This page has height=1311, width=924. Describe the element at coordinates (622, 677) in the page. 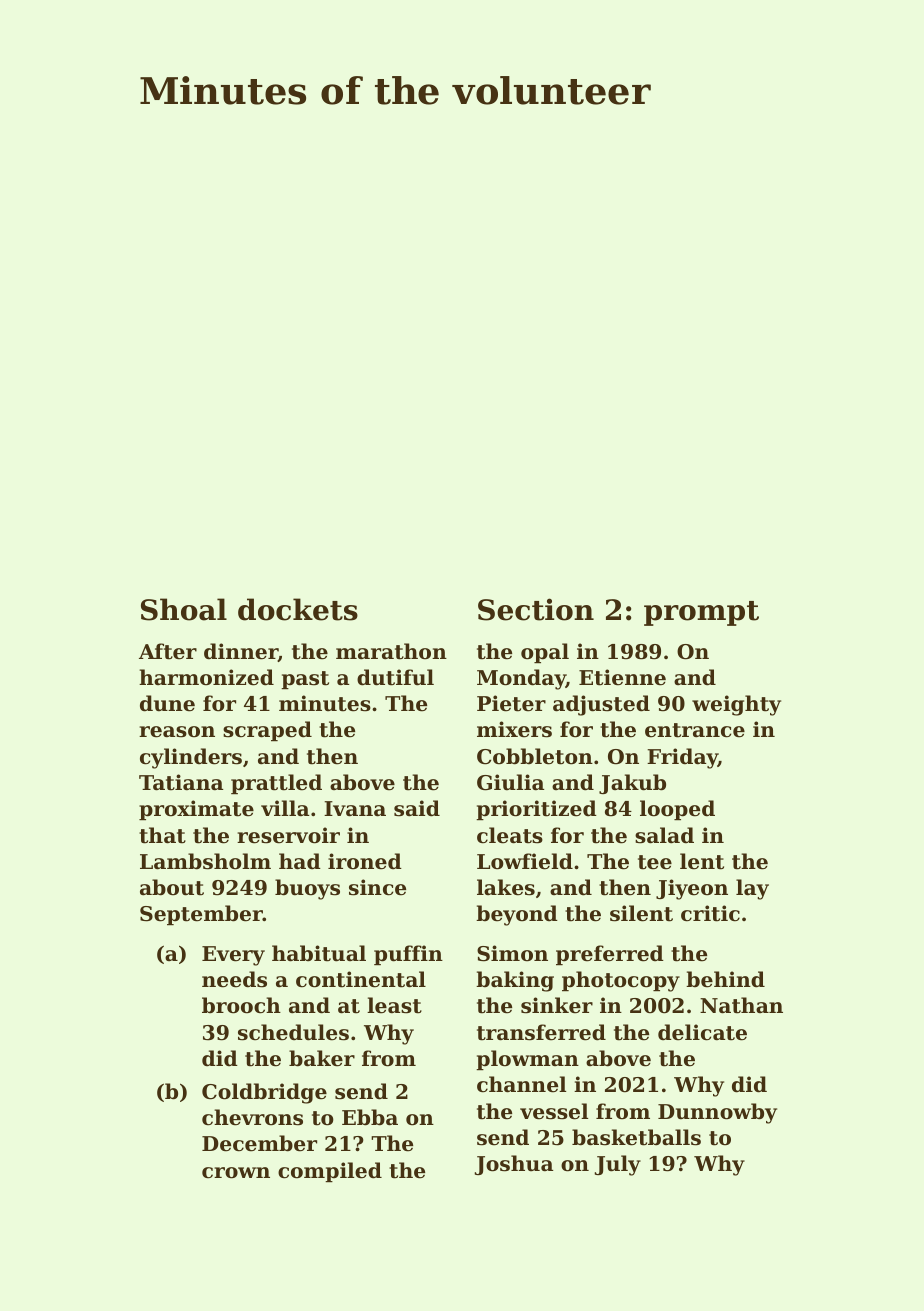

I see `Etienne` at that location.
